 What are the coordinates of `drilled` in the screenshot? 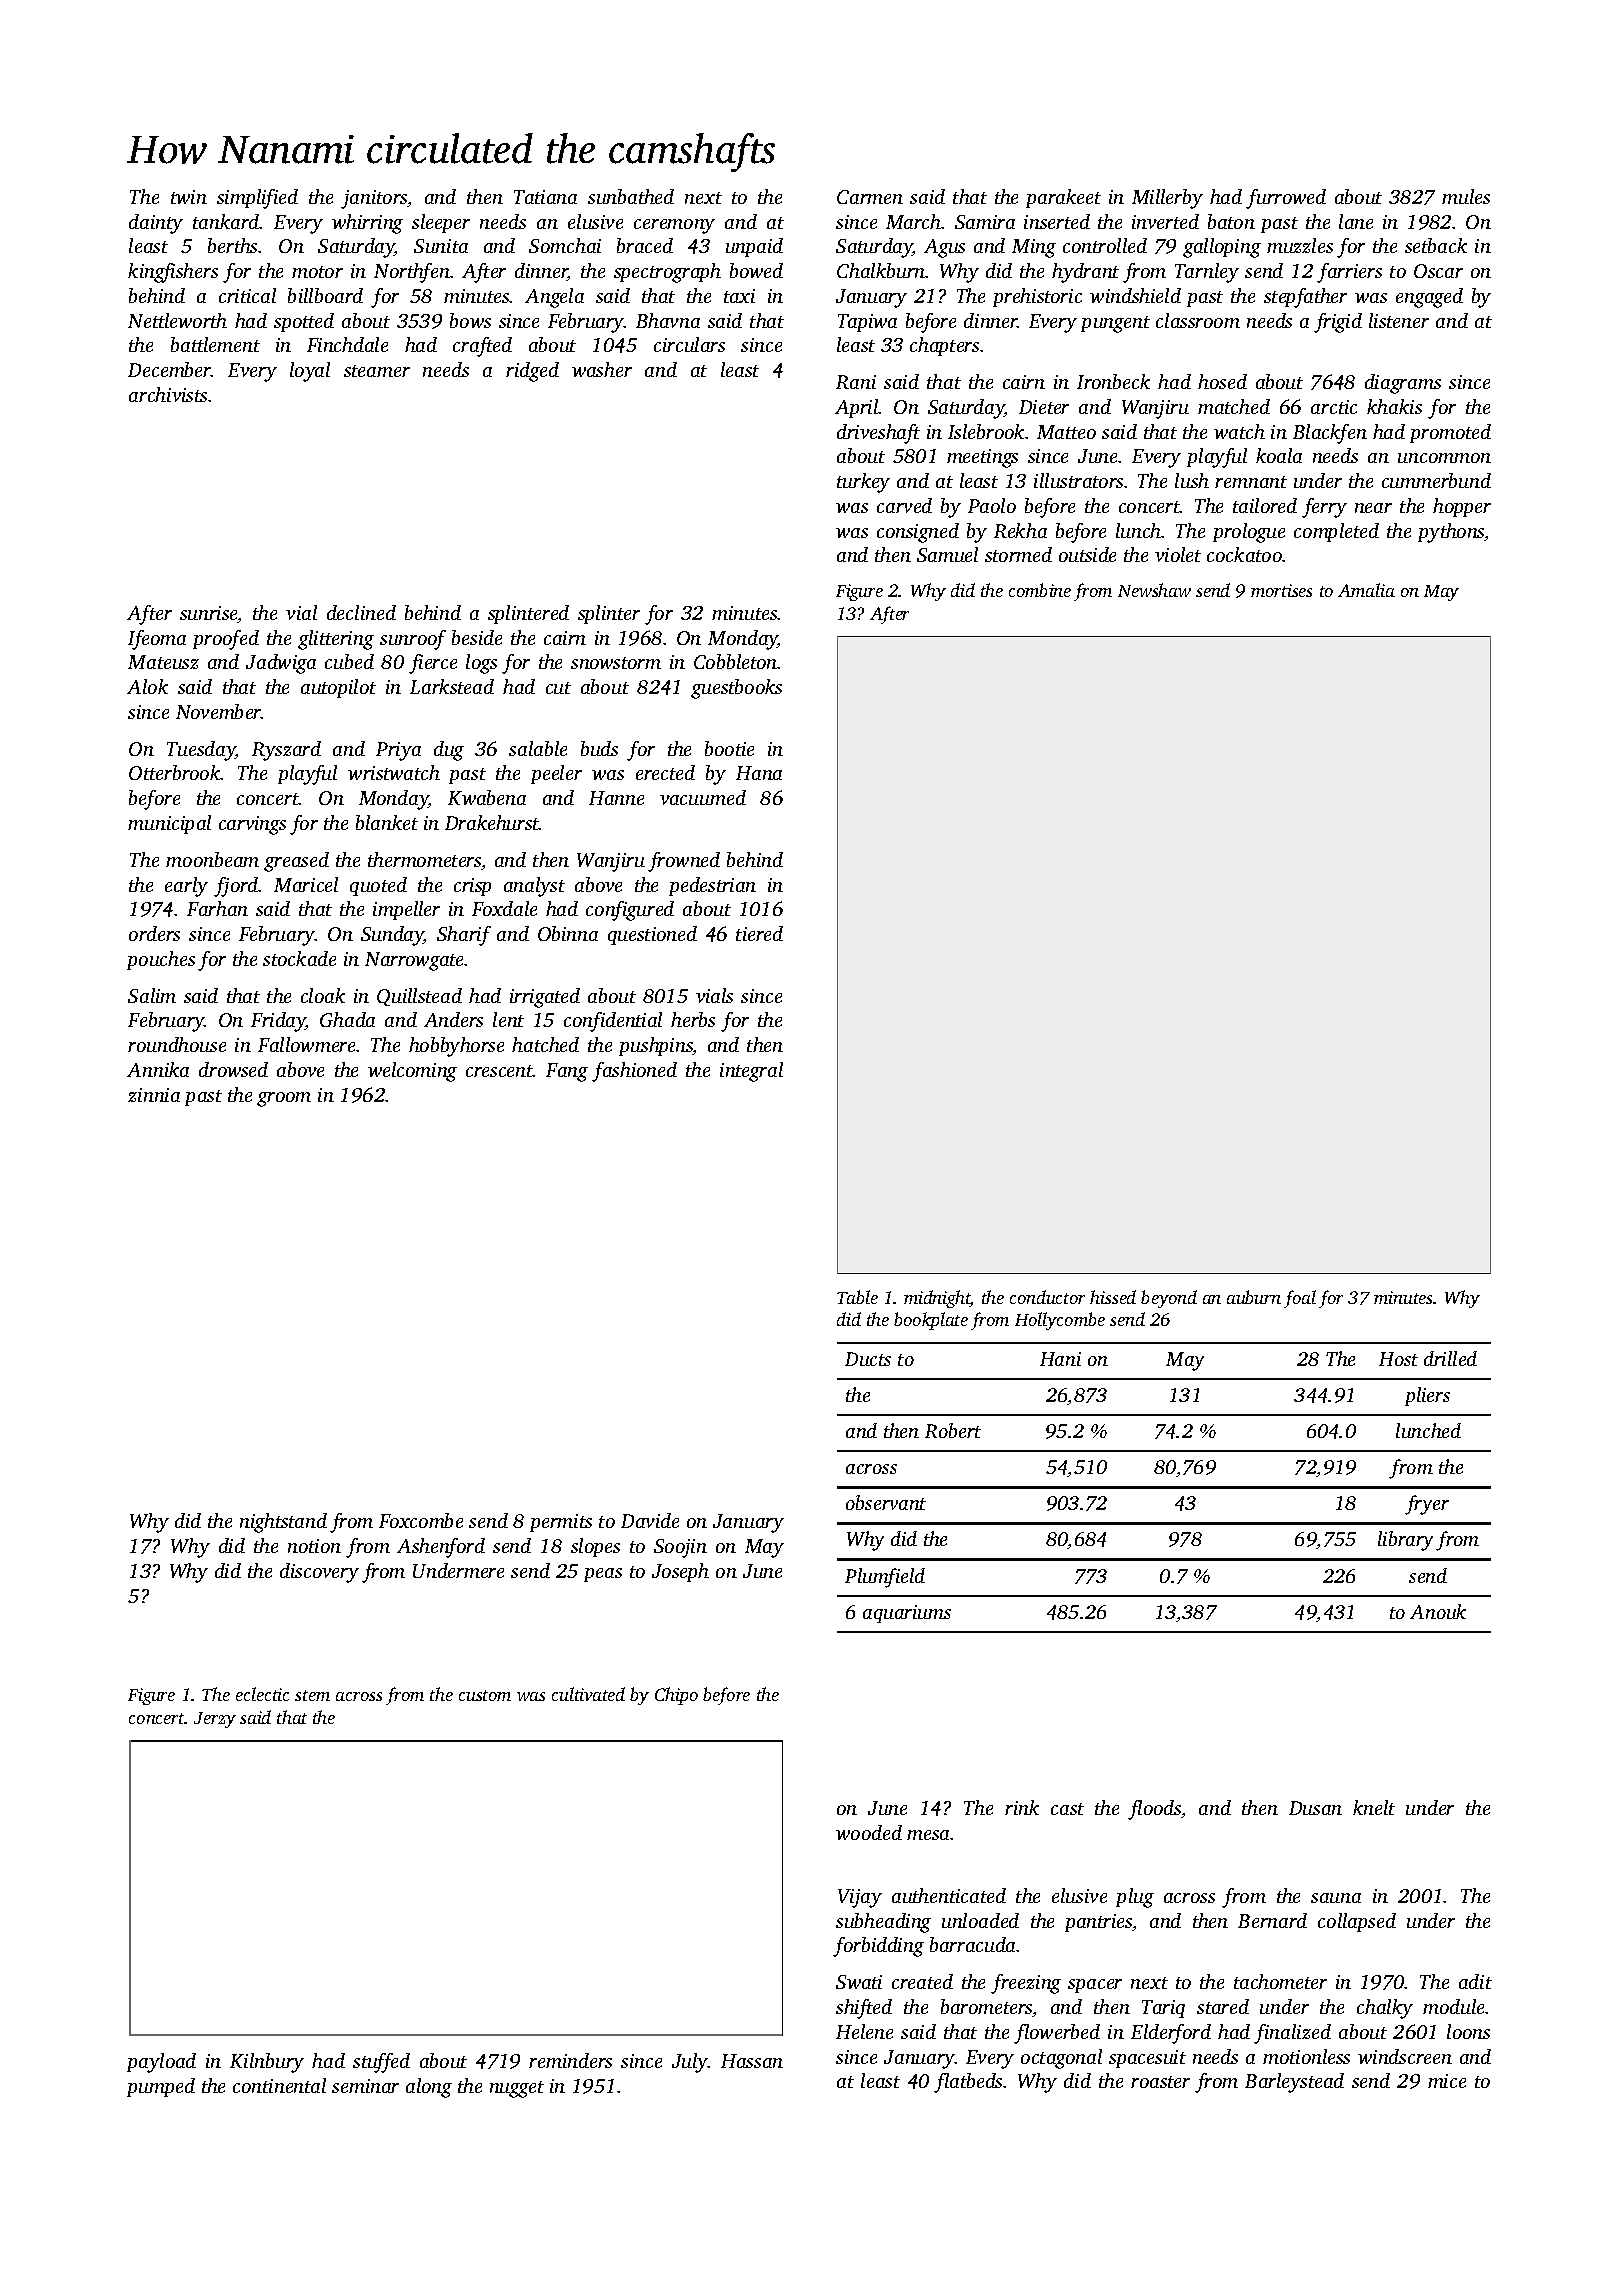 It's located at (1450, 1358).
